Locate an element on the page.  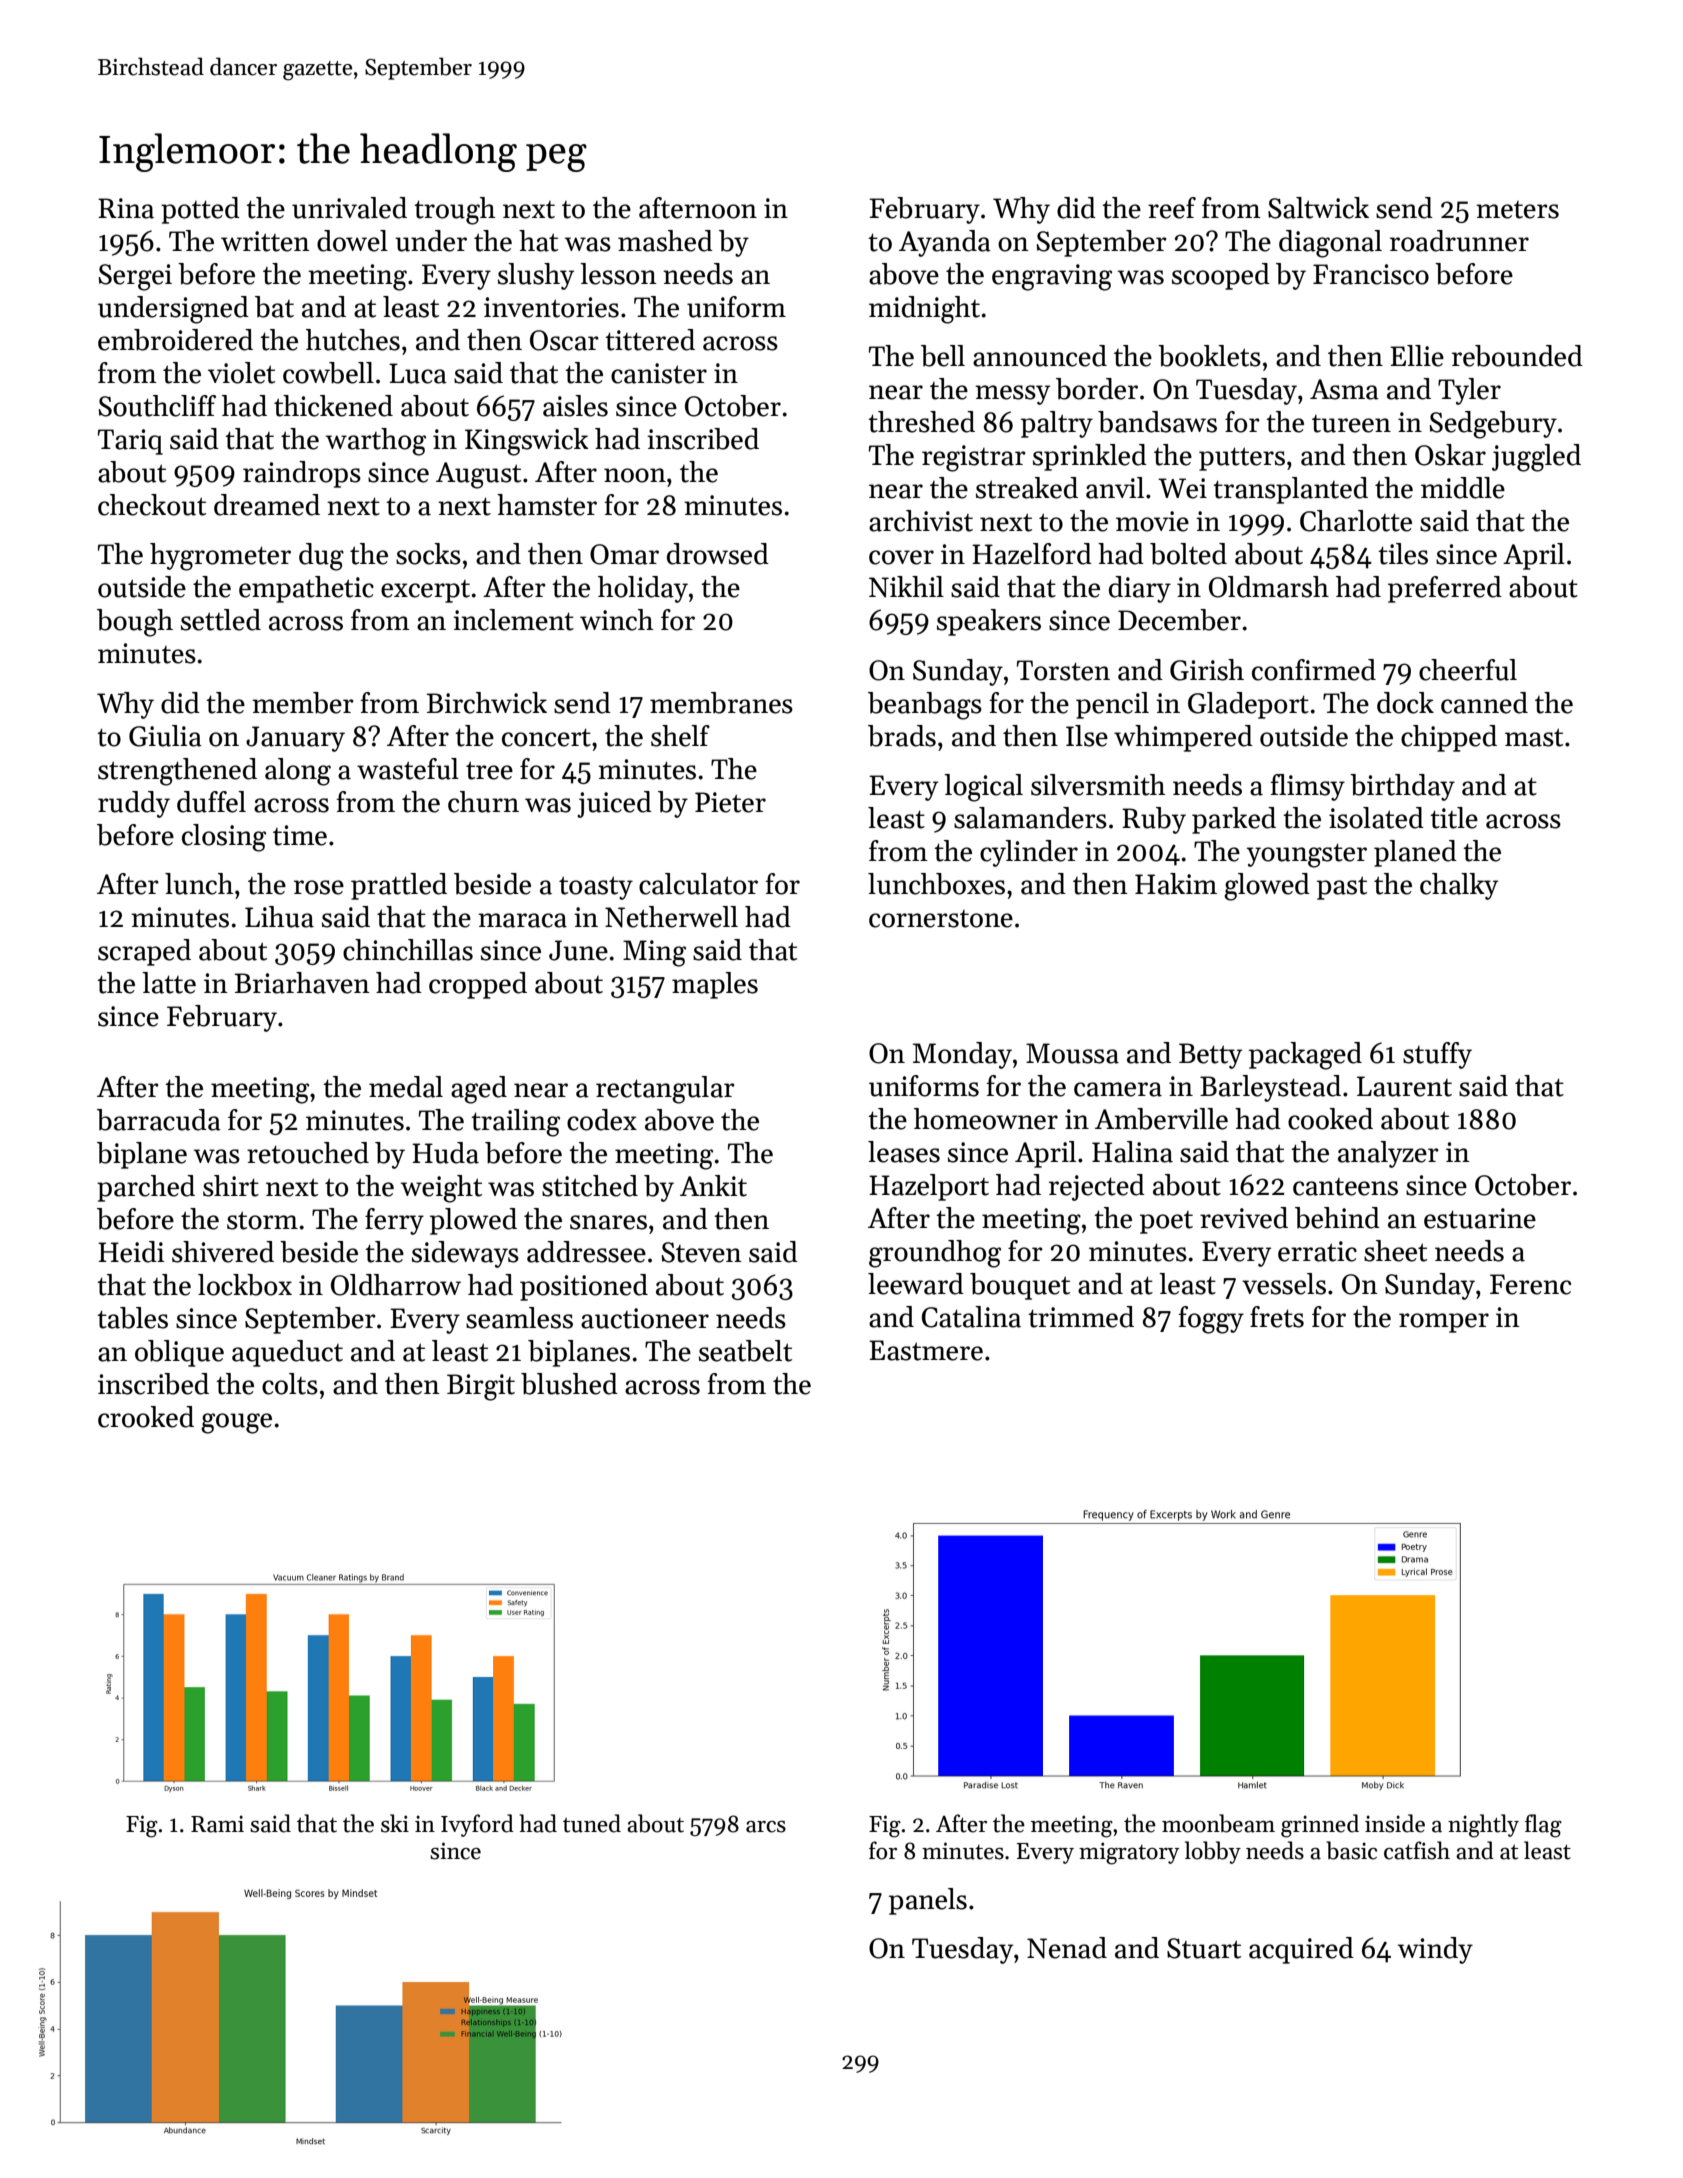
Nenad is located at coordinates (1067, 1948).
